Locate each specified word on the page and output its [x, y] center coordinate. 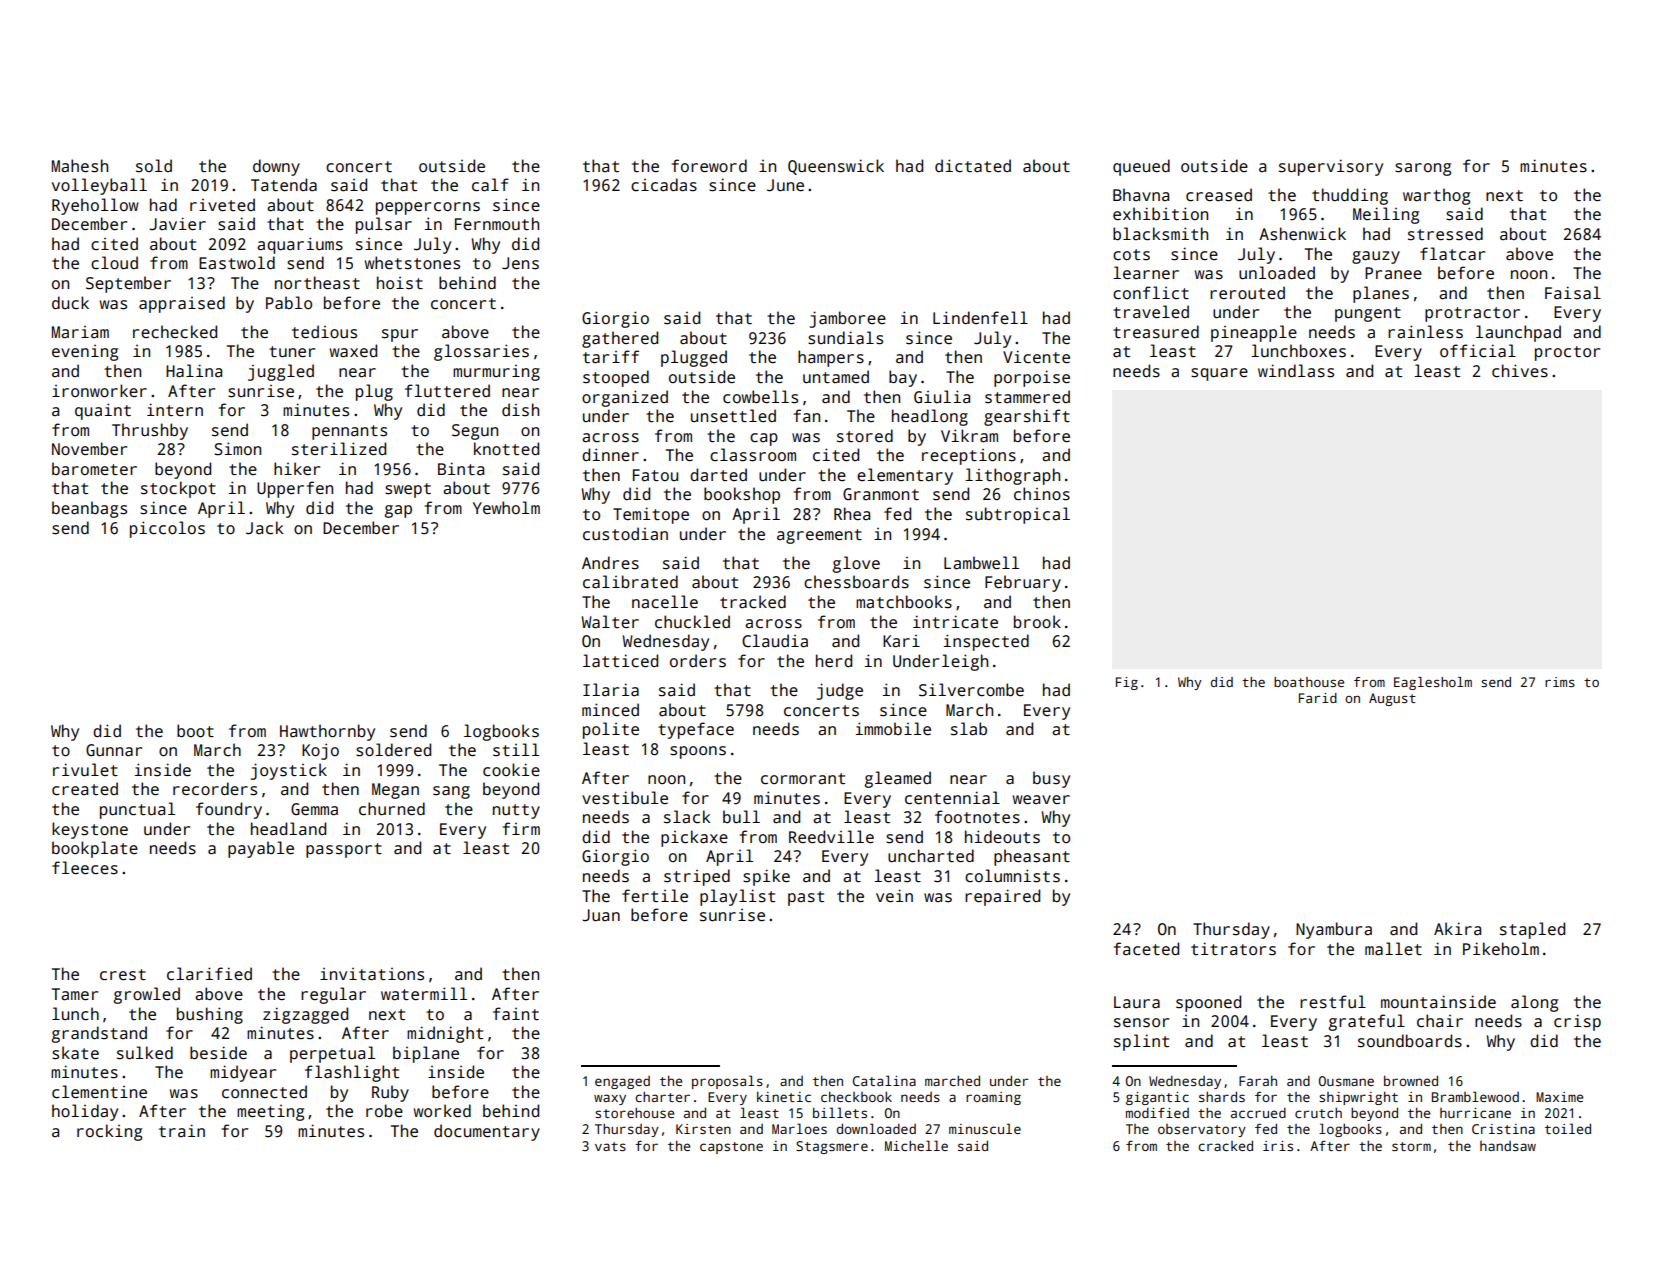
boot [195, 730]
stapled [1532, 930]
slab [969, 729]
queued [1141, 167]
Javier [177, 224]
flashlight [352, 1073]
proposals [727, 1082]
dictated [973, 166]
